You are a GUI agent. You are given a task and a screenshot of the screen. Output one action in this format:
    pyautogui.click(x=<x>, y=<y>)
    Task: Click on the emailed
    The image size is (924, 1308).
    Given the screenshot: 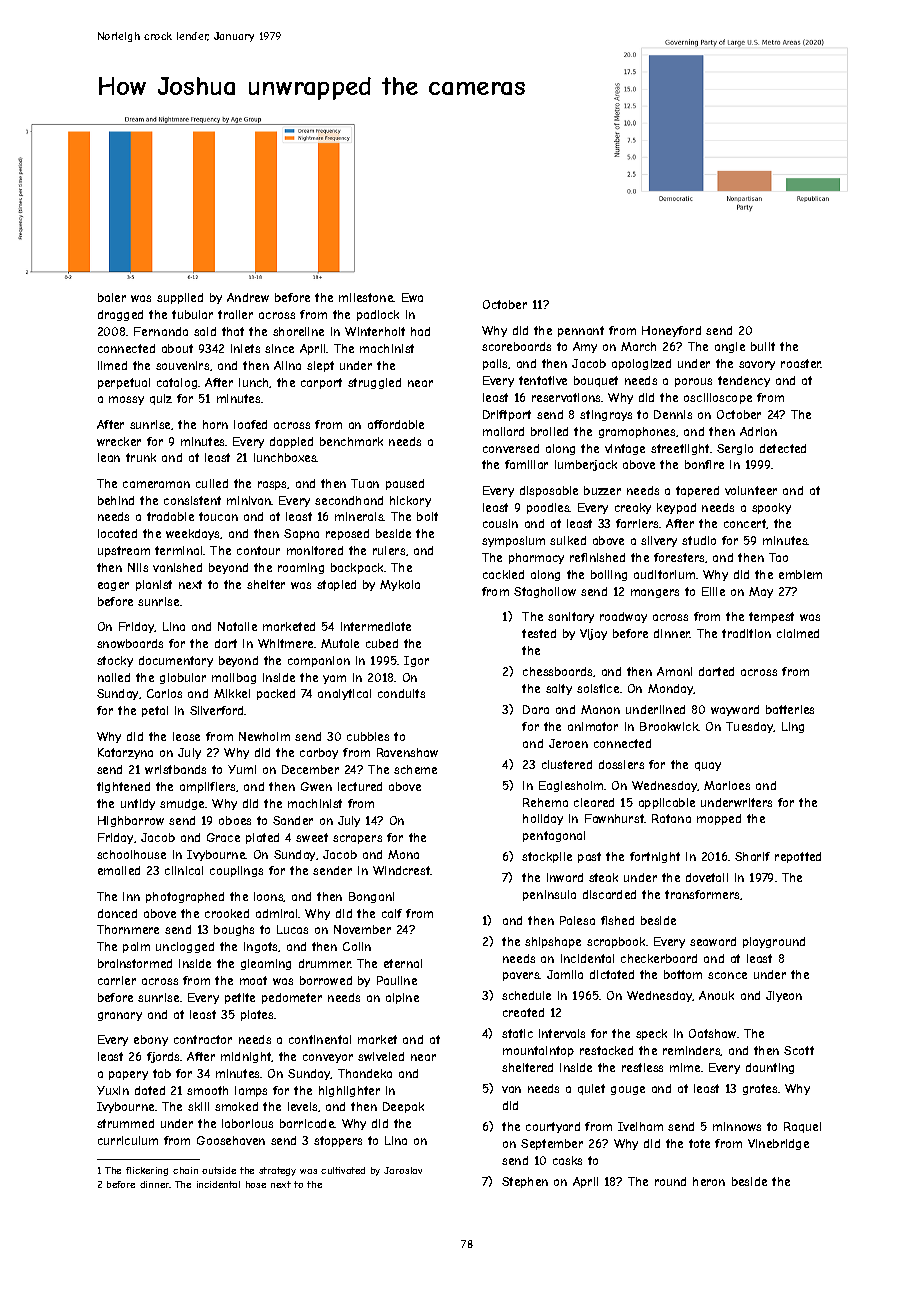 What is the action you would take?
    pyautogui.click(x=119, y=870)
